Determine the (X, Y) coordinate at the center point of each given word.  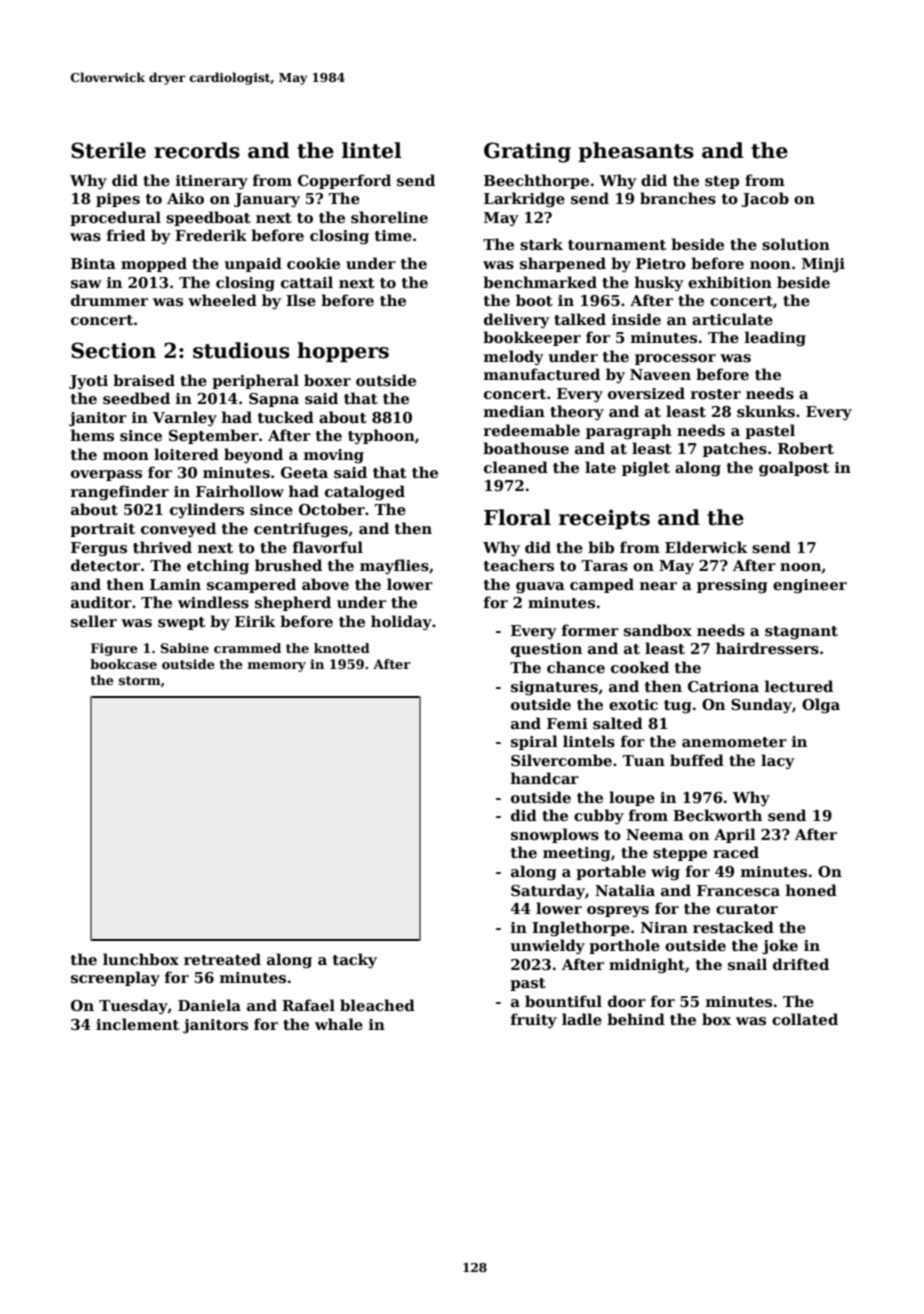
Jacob (765, 199)
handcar (545, 778)
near (658, 586)
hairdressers (767, 648)
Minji (823, 265)
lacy (777, 761)
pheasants (636, 152)
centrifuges (301, 530)
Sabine (185, 648)
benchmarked (540, 282)
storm (140, 680)
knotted (342, 648)
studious (241, 350)
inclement (137, 1024)
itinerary (212, 182)
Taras (604, 566)
